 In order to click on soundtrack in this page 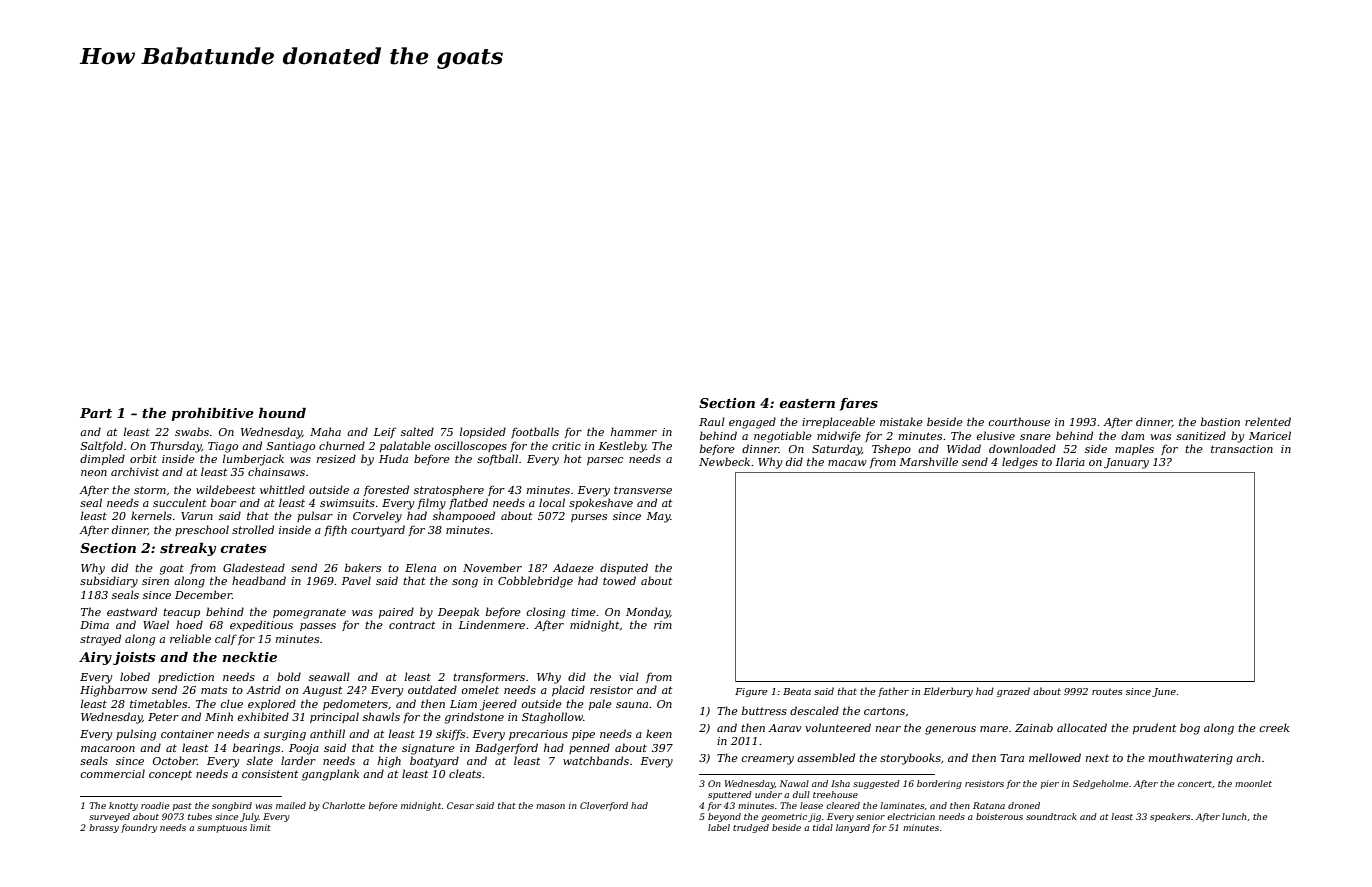, I will do `click(1051, 816)`.
